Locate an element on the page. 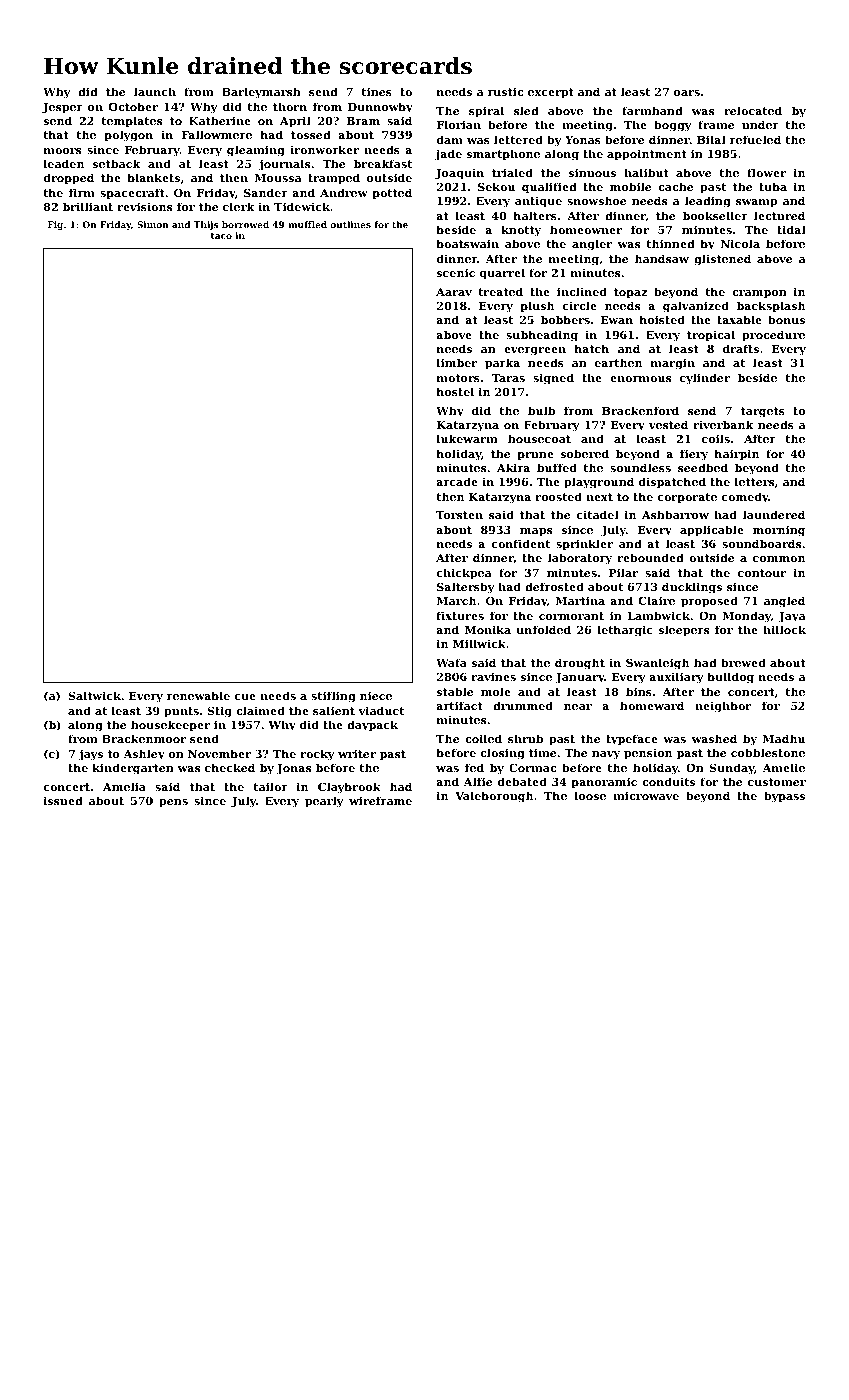  cue is located at coordinates (245, 697).
